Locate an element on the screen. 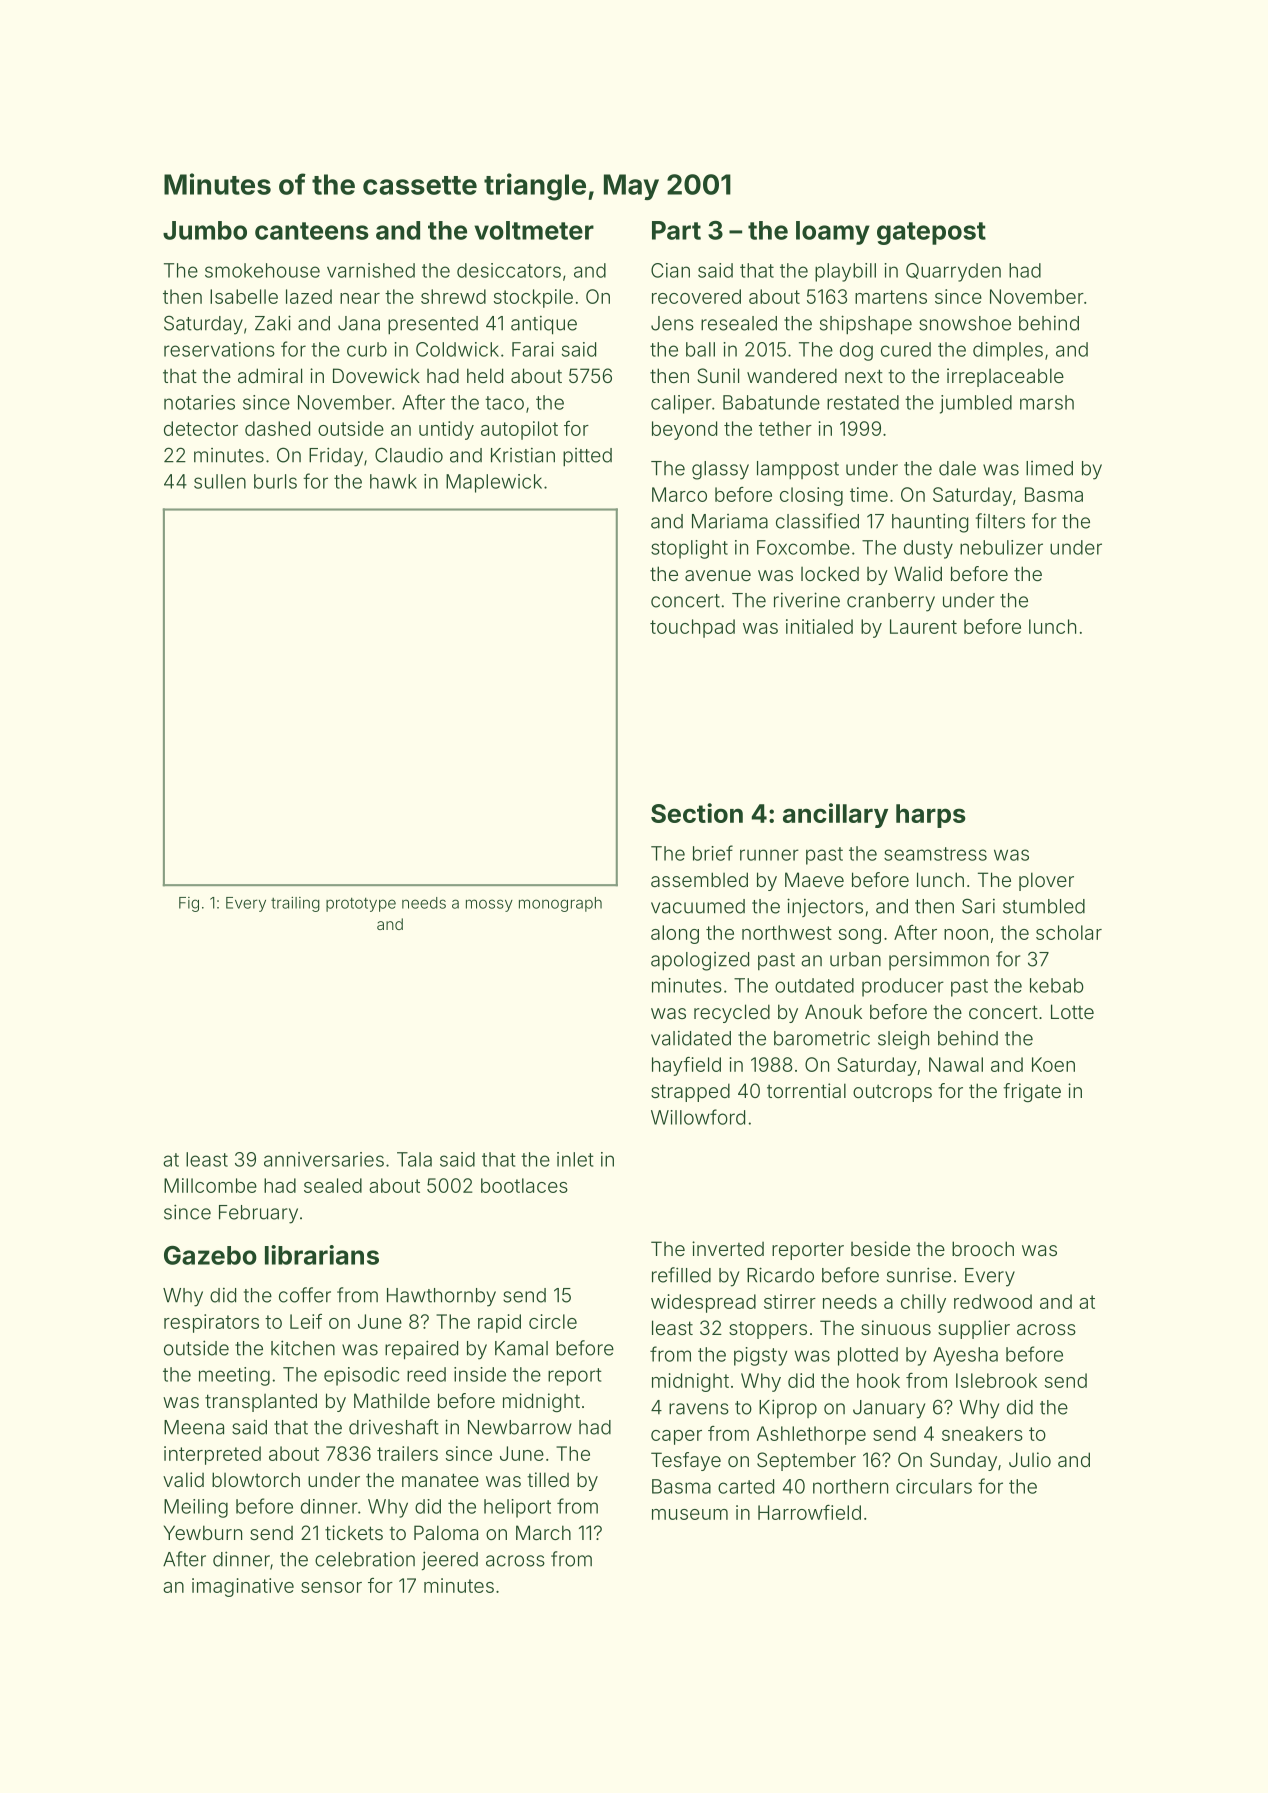 This screenshot has width=1268, height=1793. lazed is located at coordinates (309, 296).
